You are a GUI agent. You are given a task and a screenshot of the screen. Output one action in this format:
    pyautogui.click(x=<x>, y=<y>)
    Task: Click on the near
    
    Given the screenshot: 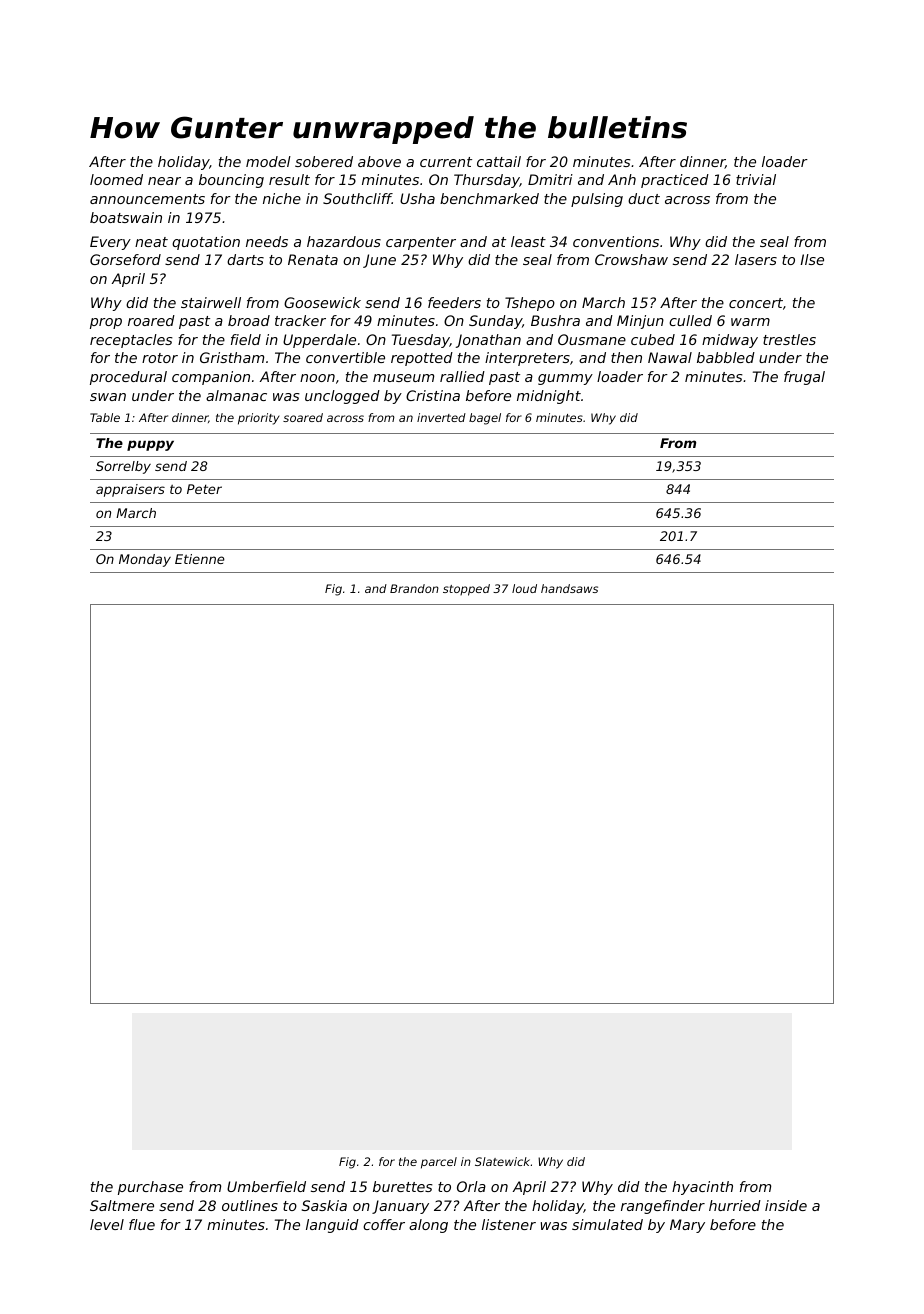 What is the action you would take?
    pyautogui.click(x=164, y=181)
